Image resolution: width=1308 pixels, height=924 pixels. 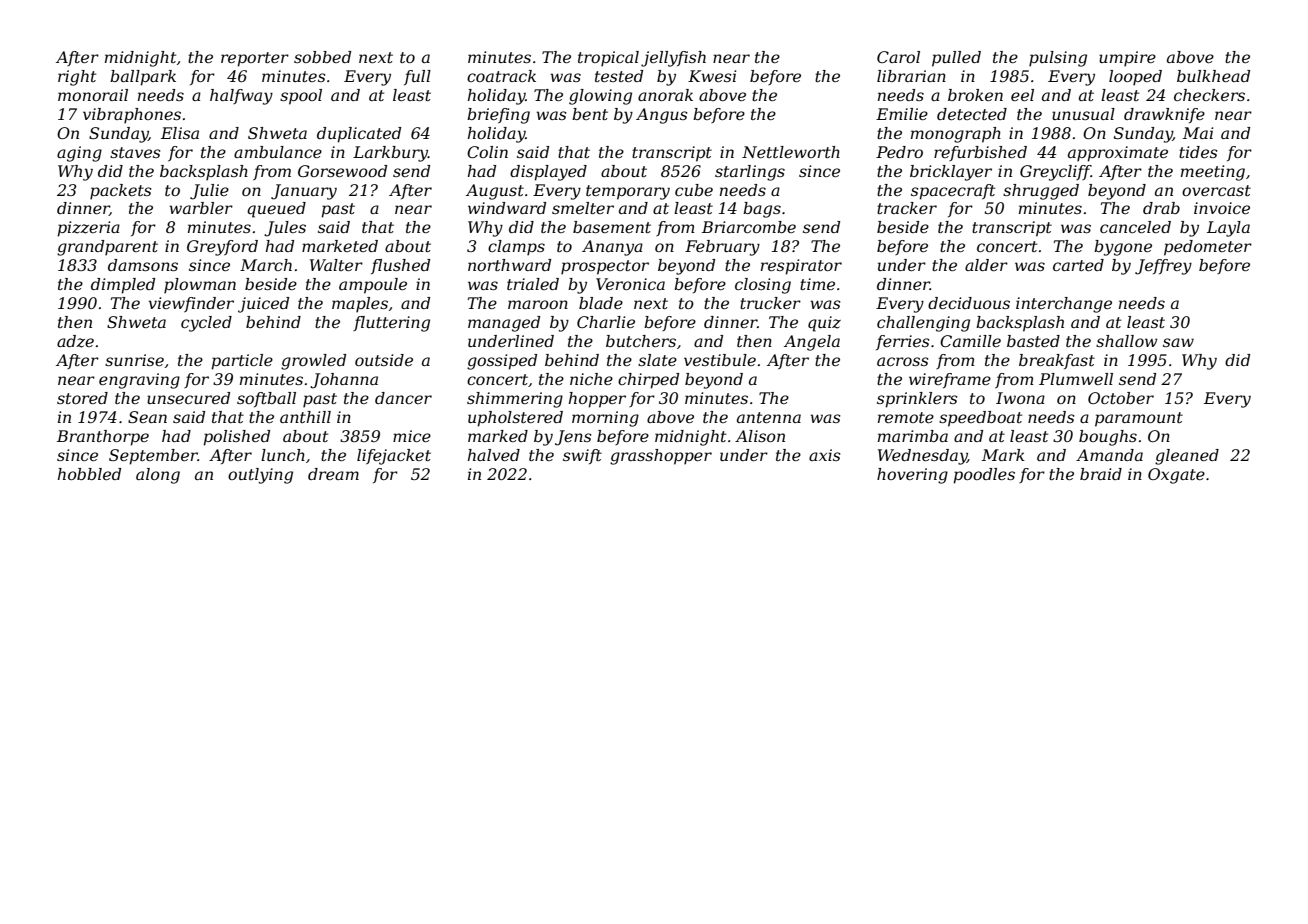 I want to click on swift, so click(x=582, y=456).
